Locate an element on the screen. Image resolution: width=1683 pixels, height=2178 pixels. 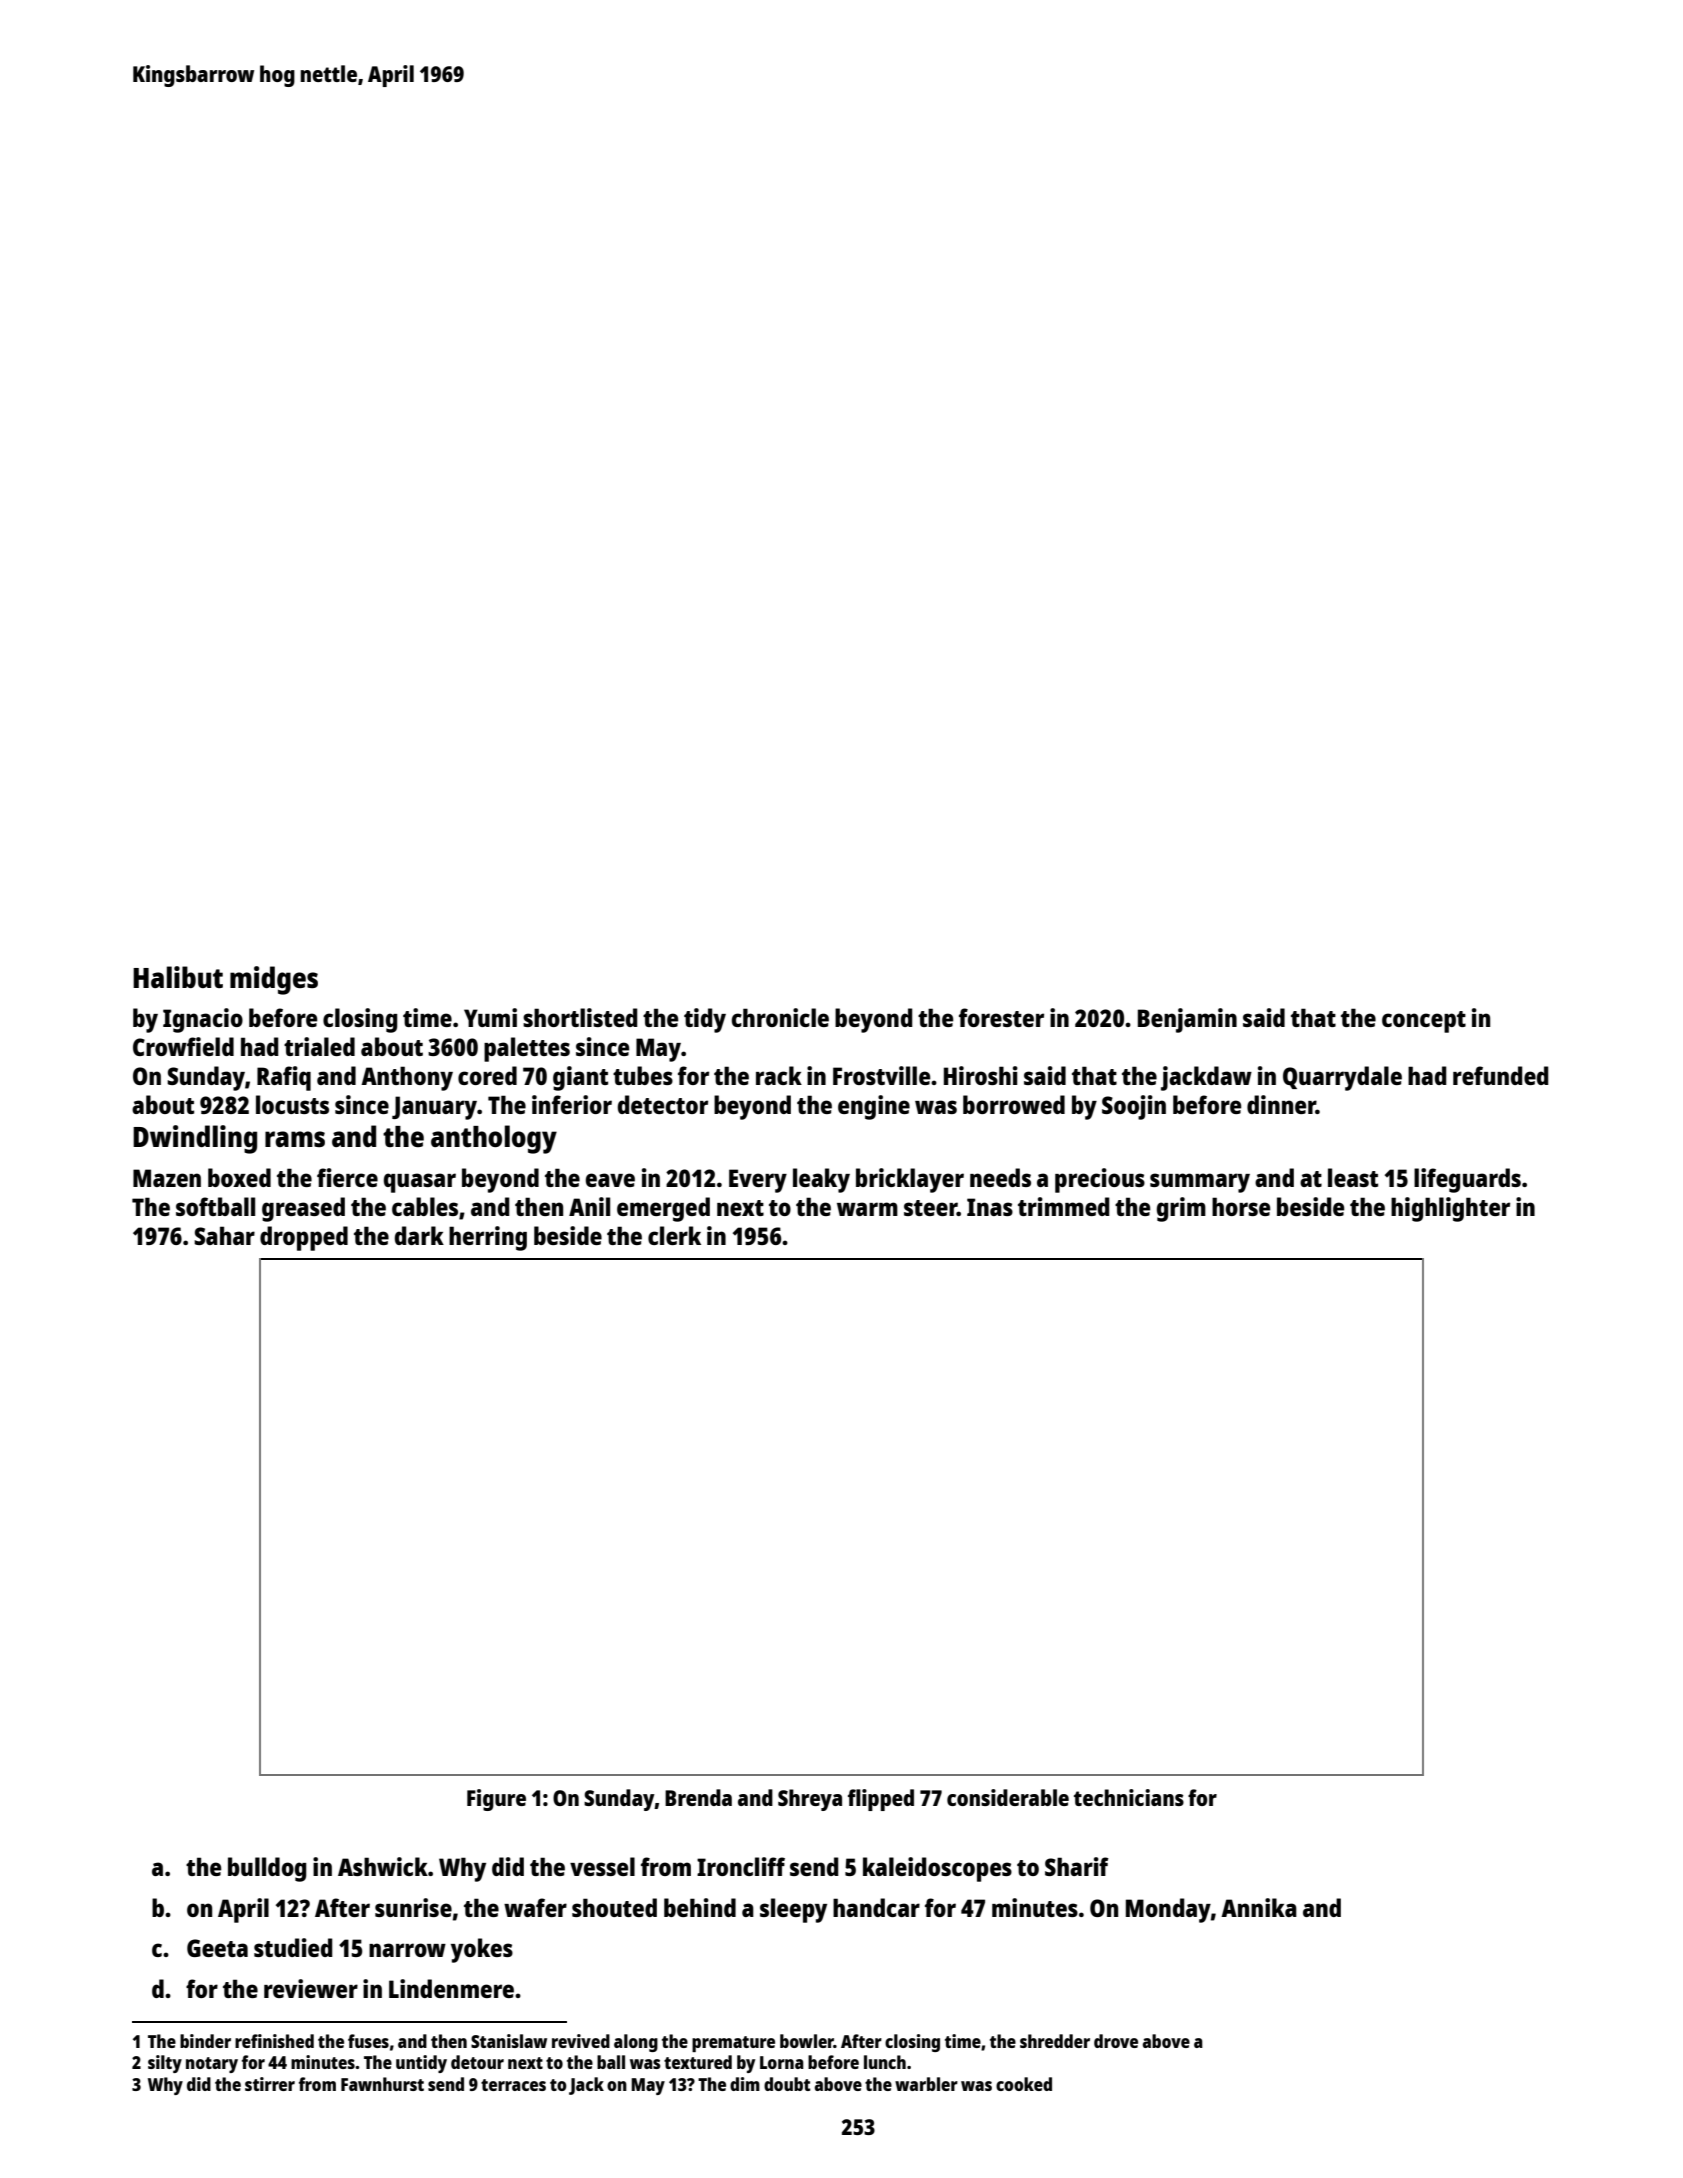
vessel is located at coordinates (602, 1866).
